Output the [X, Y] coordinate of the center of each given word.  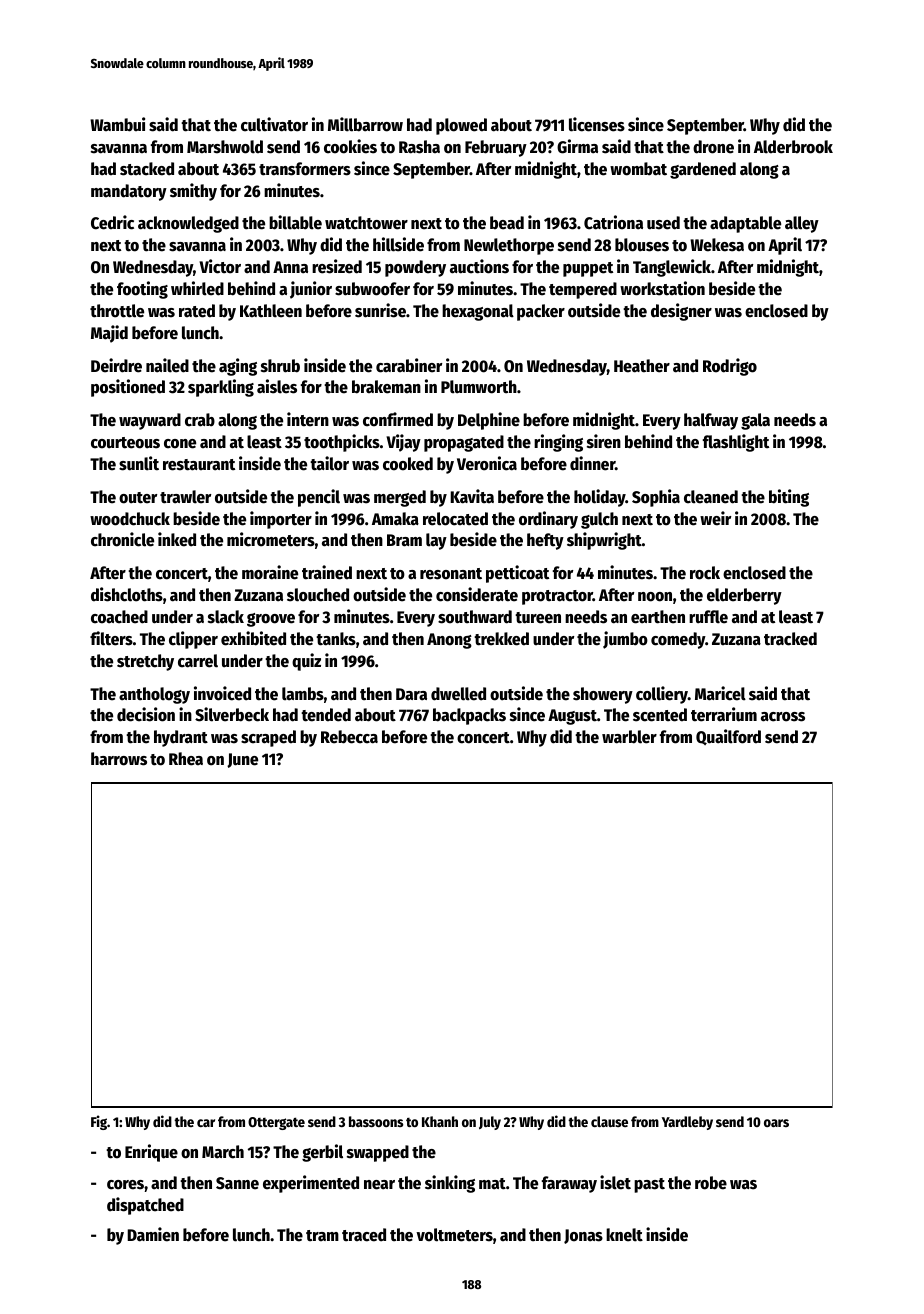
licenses [597, 124]
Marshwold [225, 147]
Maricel [720, 693]
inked [177, 539]
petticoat [517, 574]
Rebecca [349, 737]
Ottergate [276, 1123]
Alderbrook [793, 147]
